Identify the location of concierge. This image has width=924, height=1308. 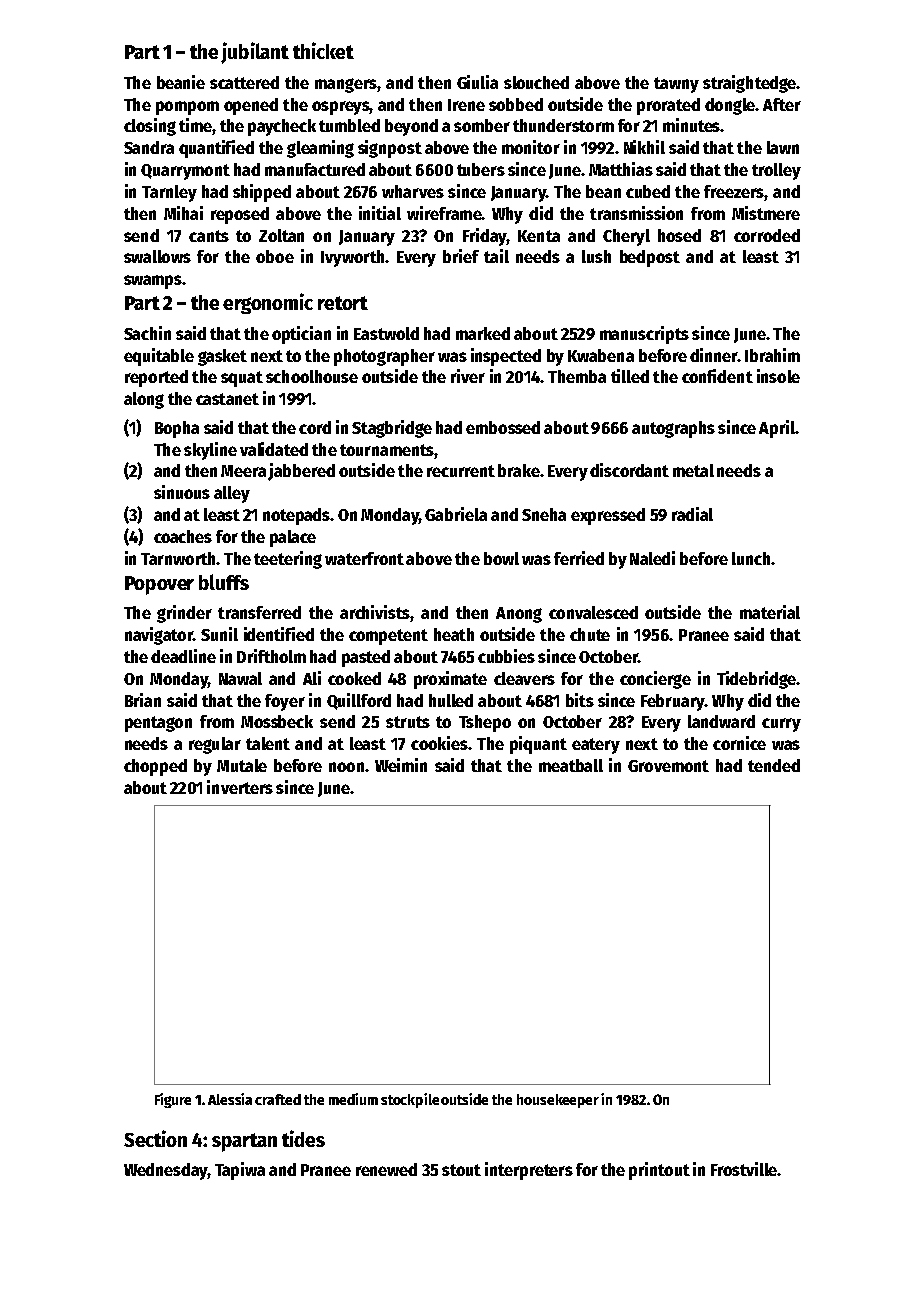
(655, 680).
